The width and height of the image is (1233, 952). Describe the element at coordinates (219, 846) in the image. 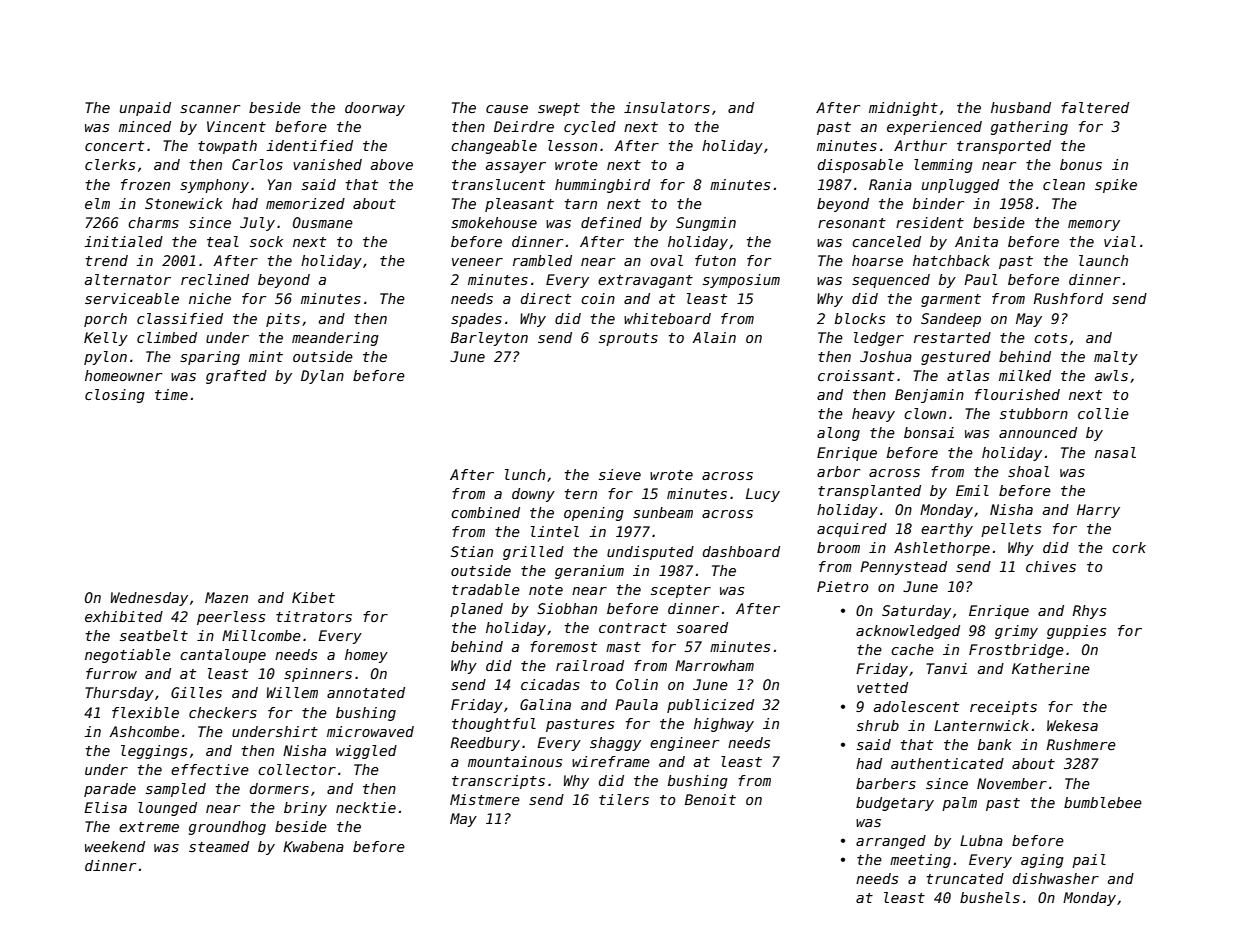

I see `steamed` at that location.
